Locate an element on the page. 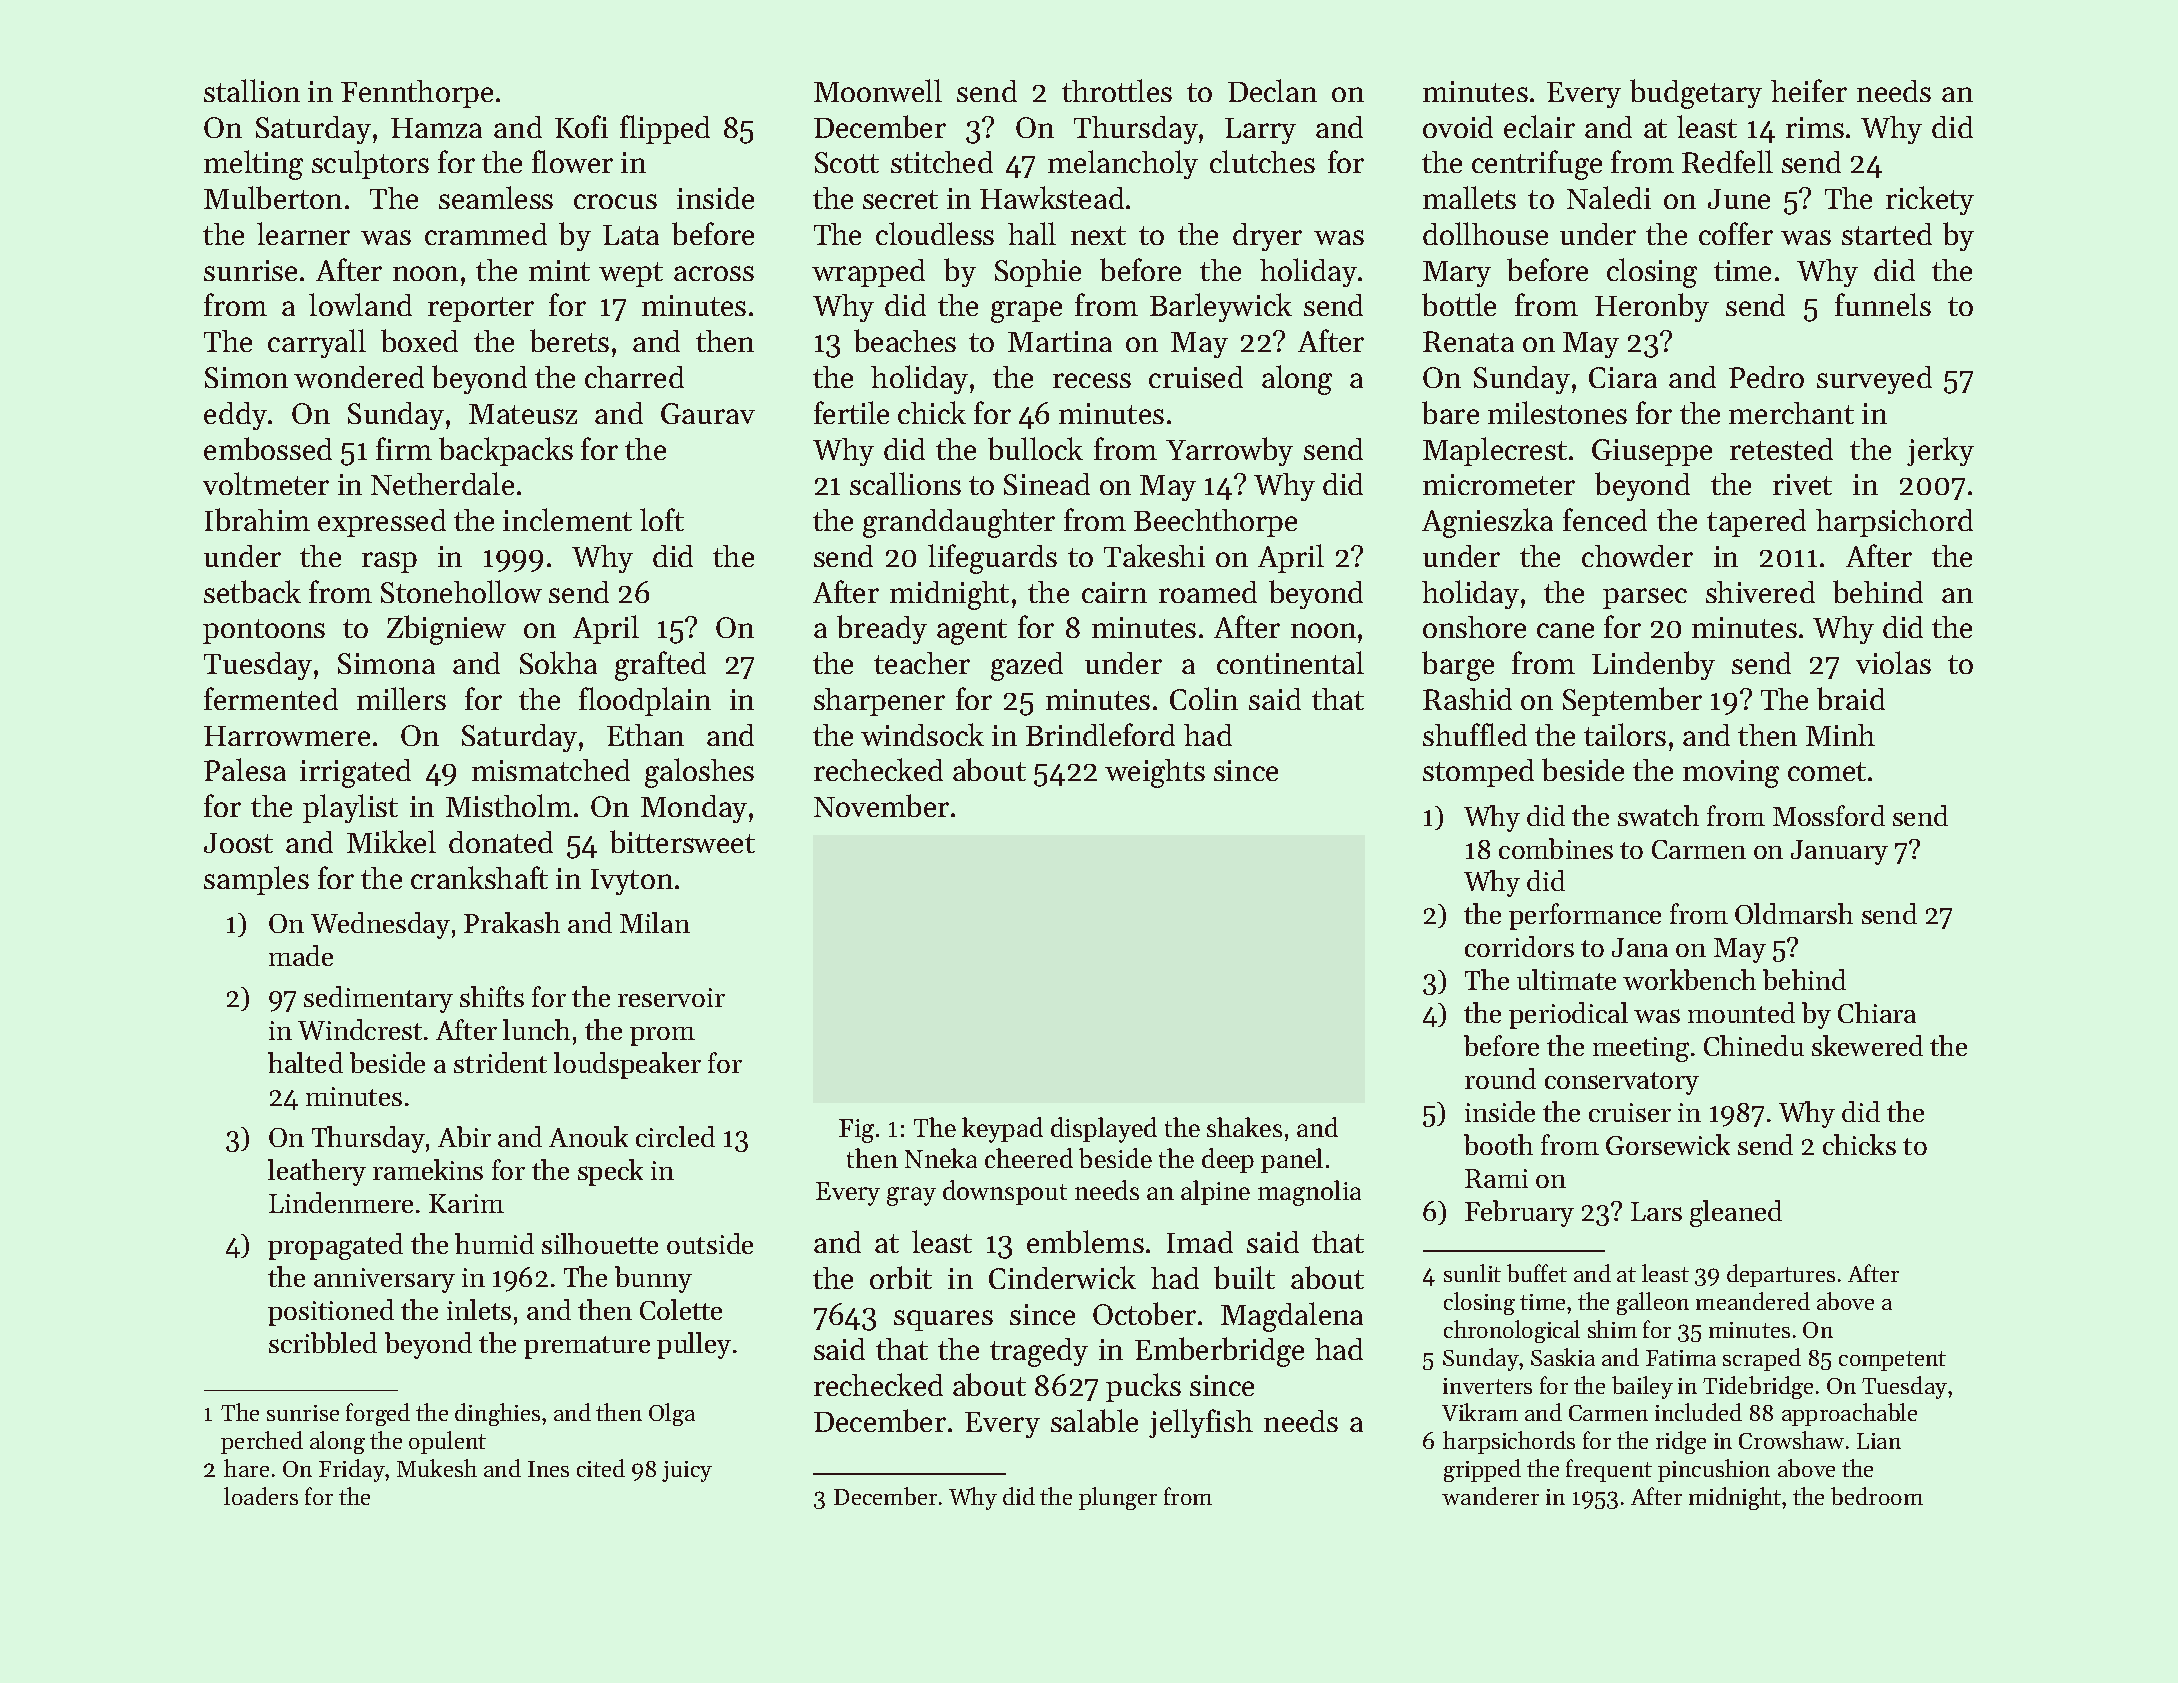 The width and height of the image is (2178, 1683). bullock is located at coordinates (1035, 448).
